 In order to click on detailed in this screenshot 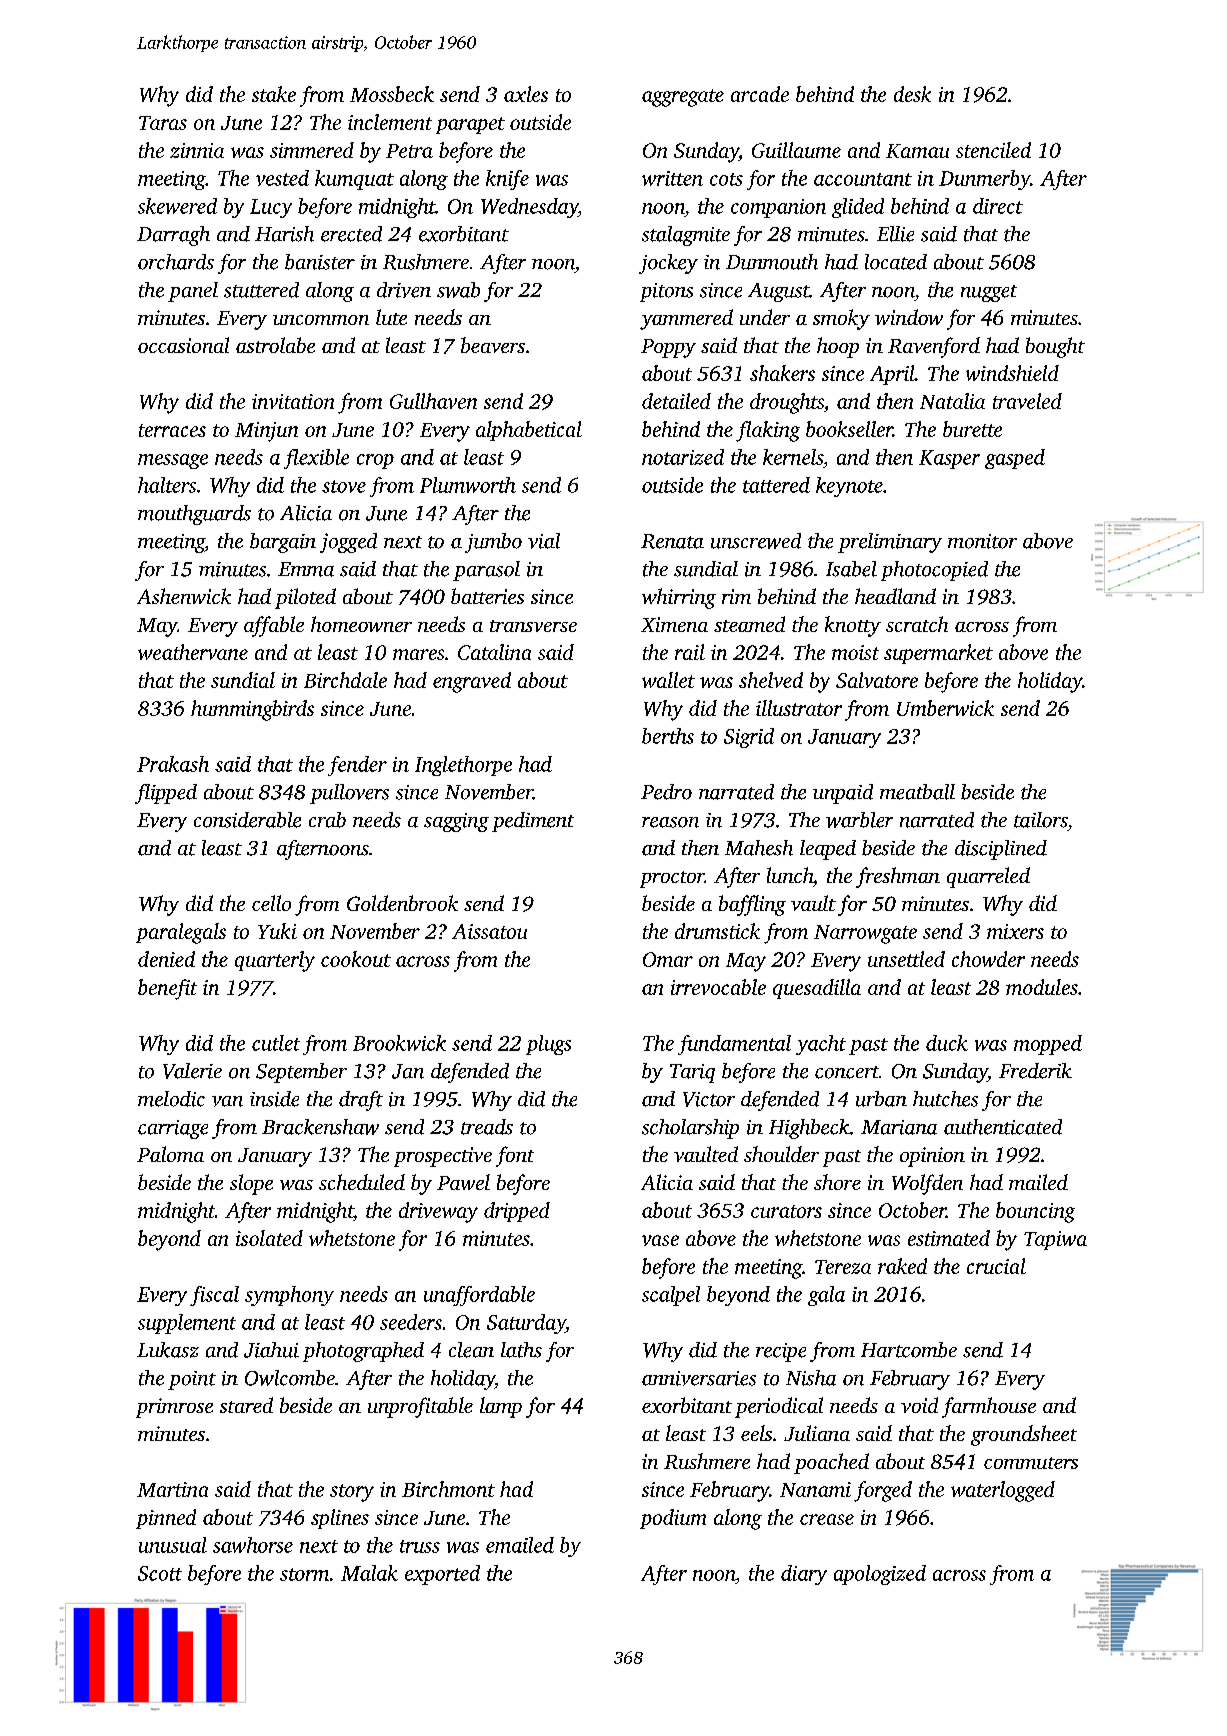, I will do `click(676, 401)`.
